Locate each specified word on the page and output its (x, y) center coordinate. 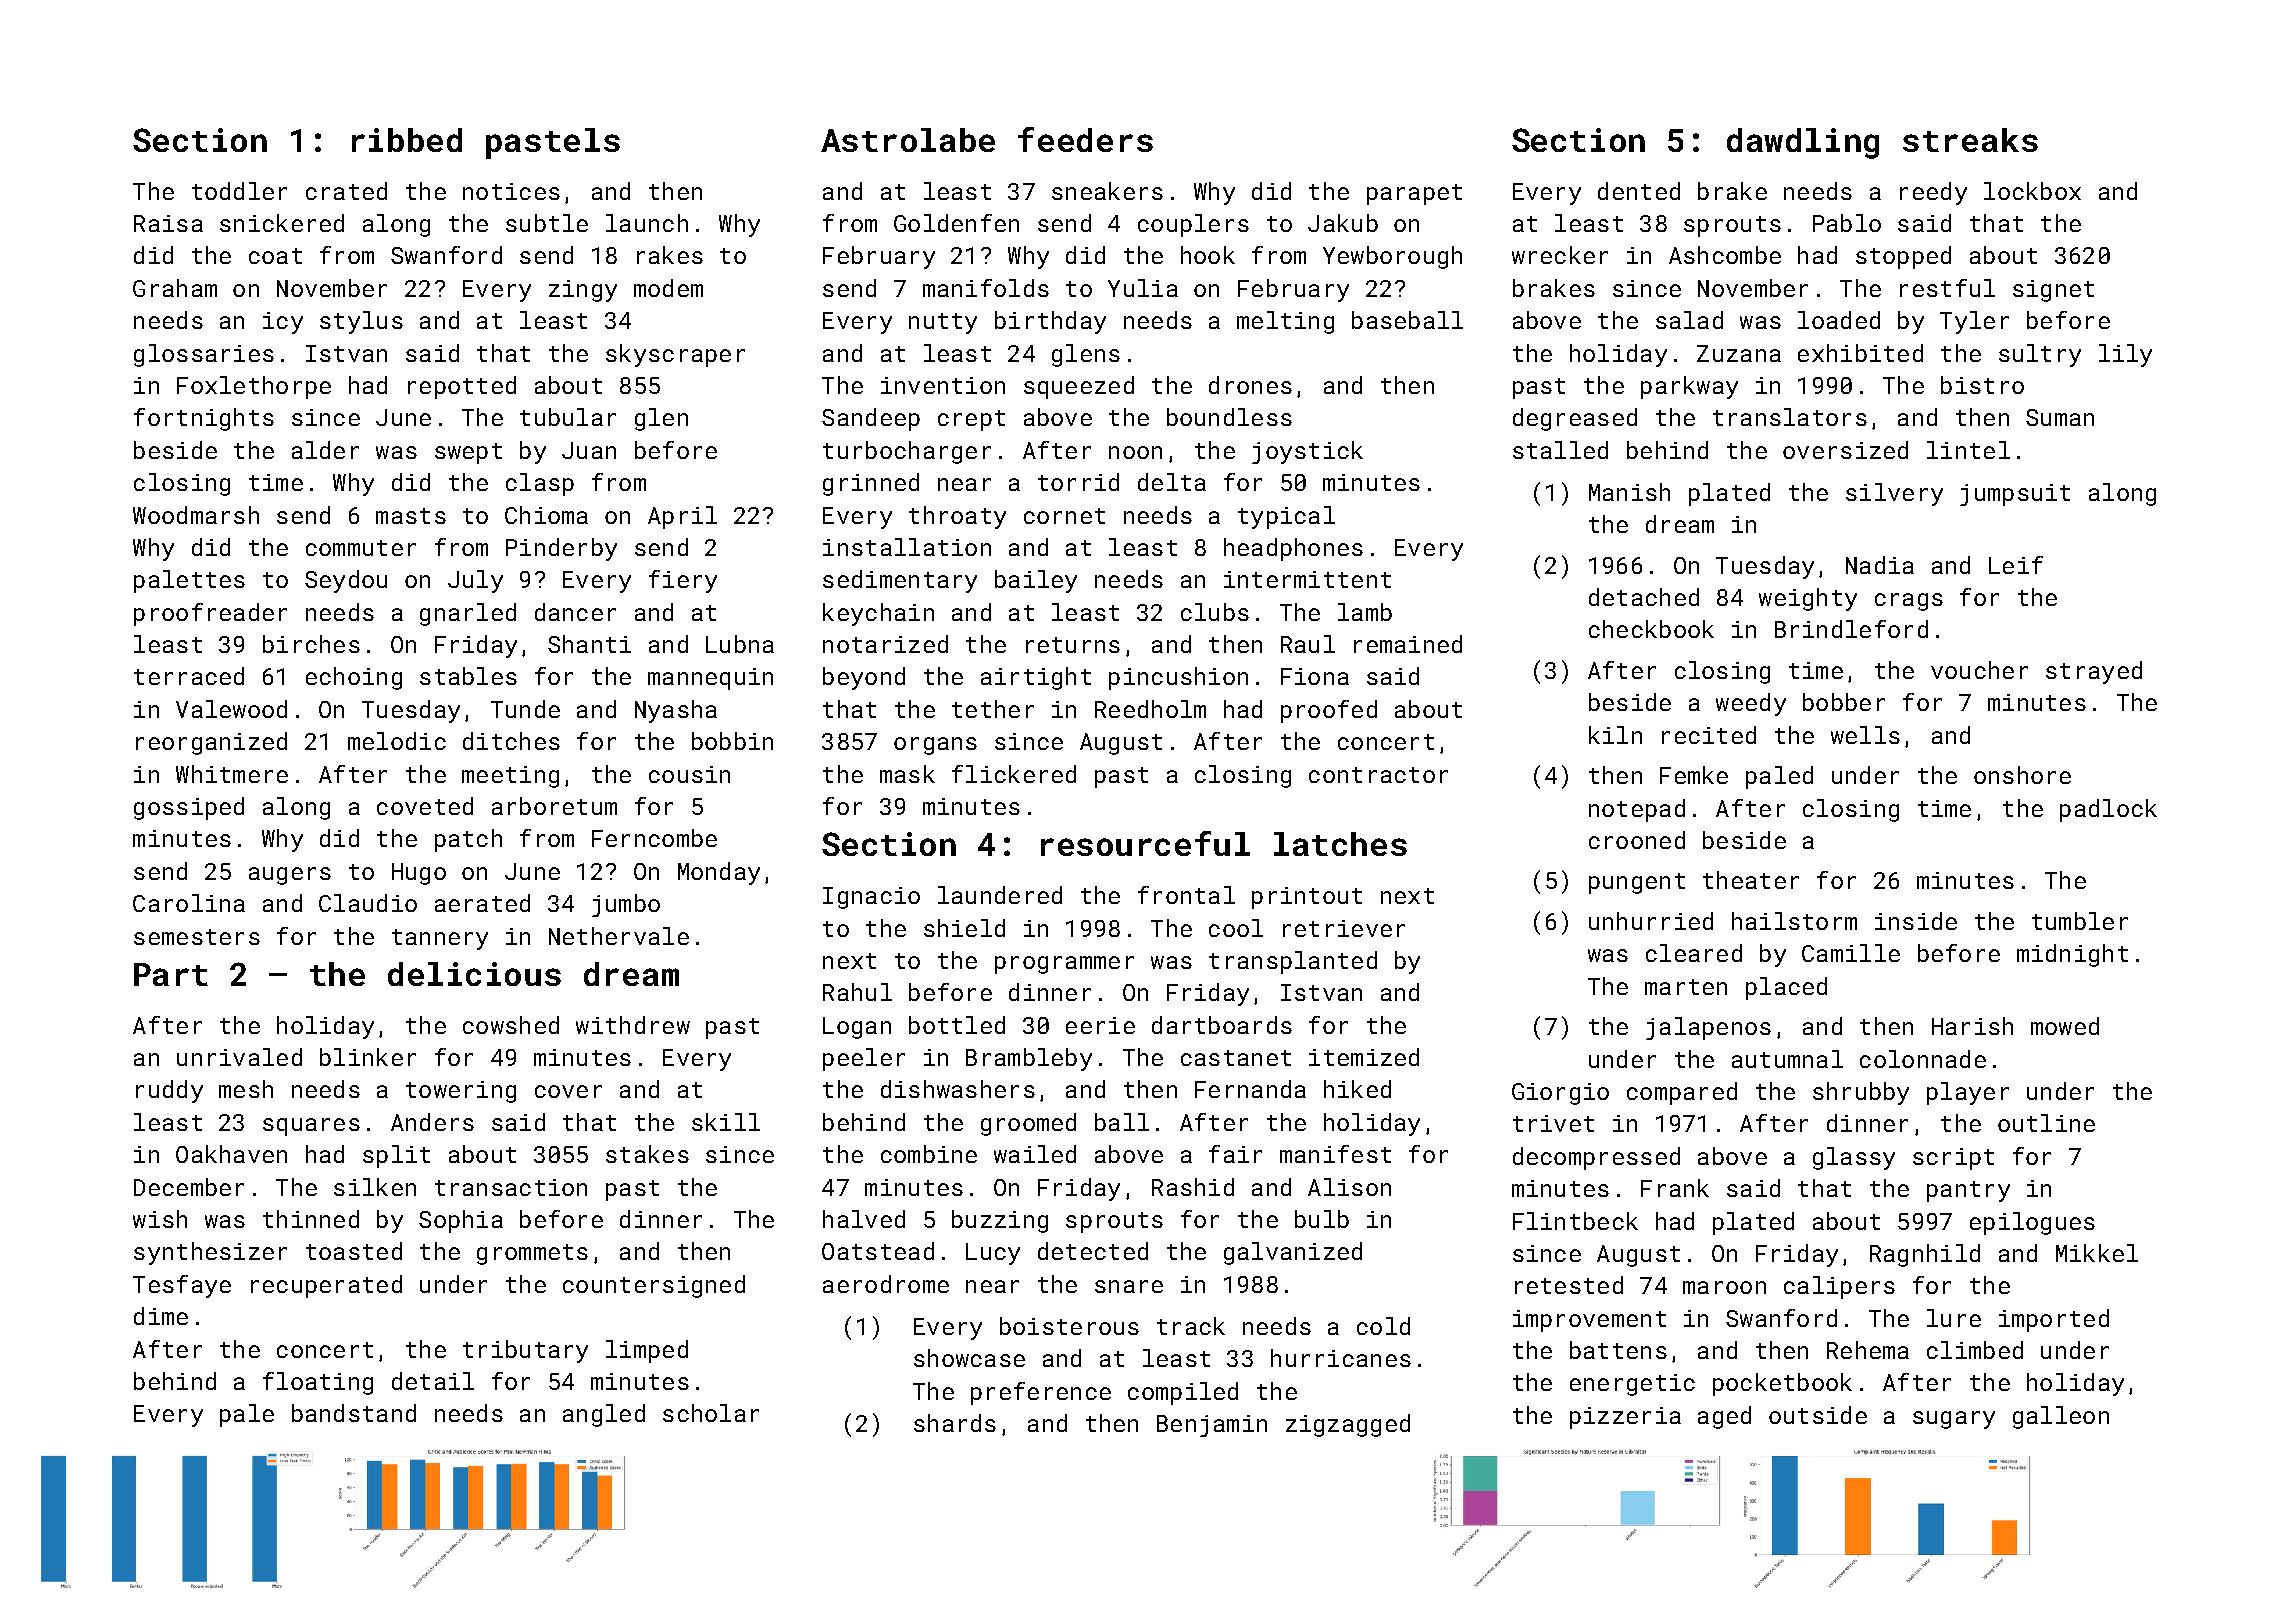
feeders (1085, 139)
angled (604, 1415)
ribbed (407, 140)
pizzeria (1625, 1418)
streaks (1970, 140)
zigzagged (1348, 1425)
